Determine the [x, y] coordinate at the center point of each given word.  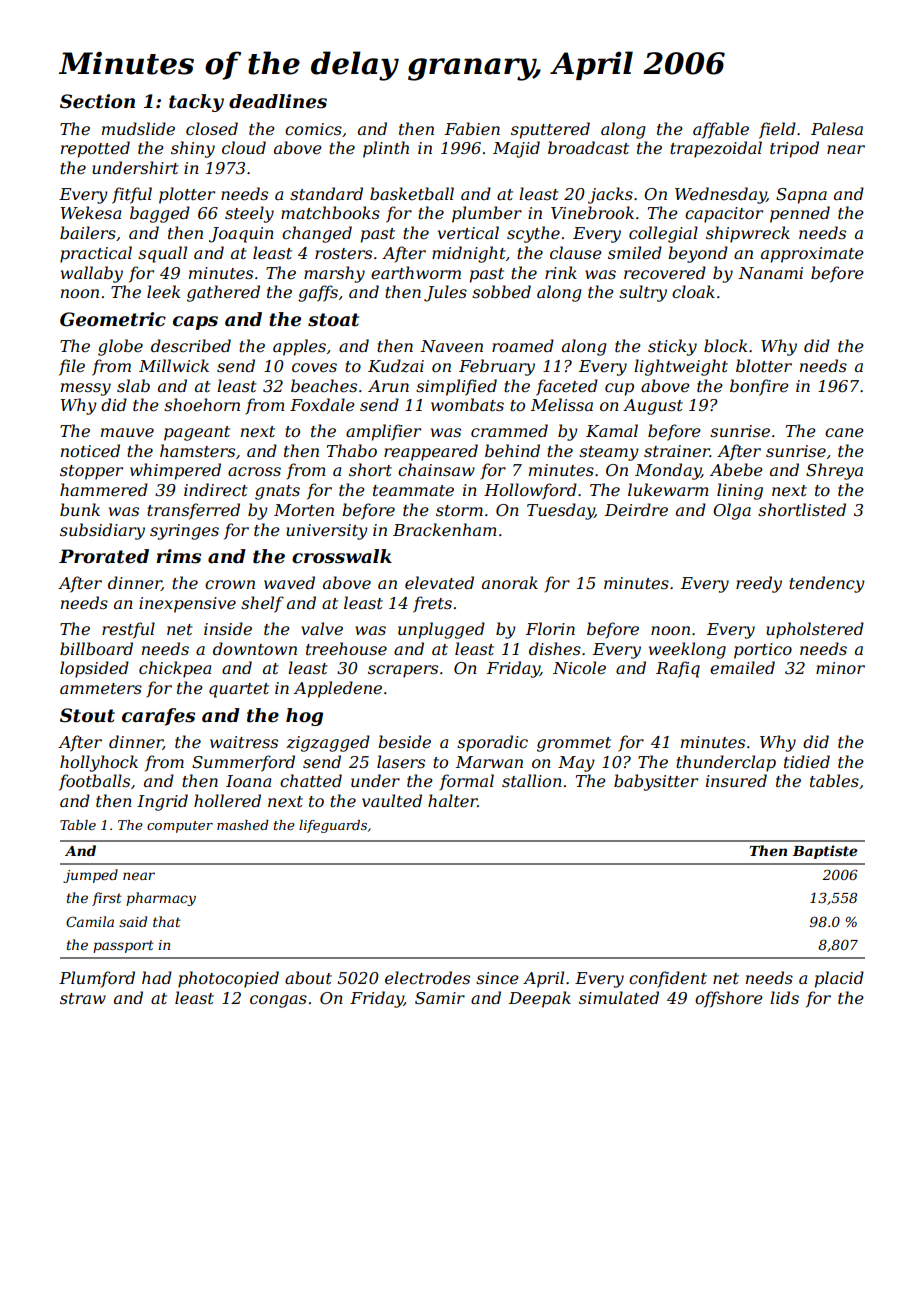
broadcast [588, 147]
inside [228, 628]
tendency [827, 584]
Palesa [837, 128]
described [191, 345]
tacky [196, 103]
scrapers [403, 671]
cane [844, 432]
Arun [388, 386]
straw [83, 998]
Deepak [540, 999]
